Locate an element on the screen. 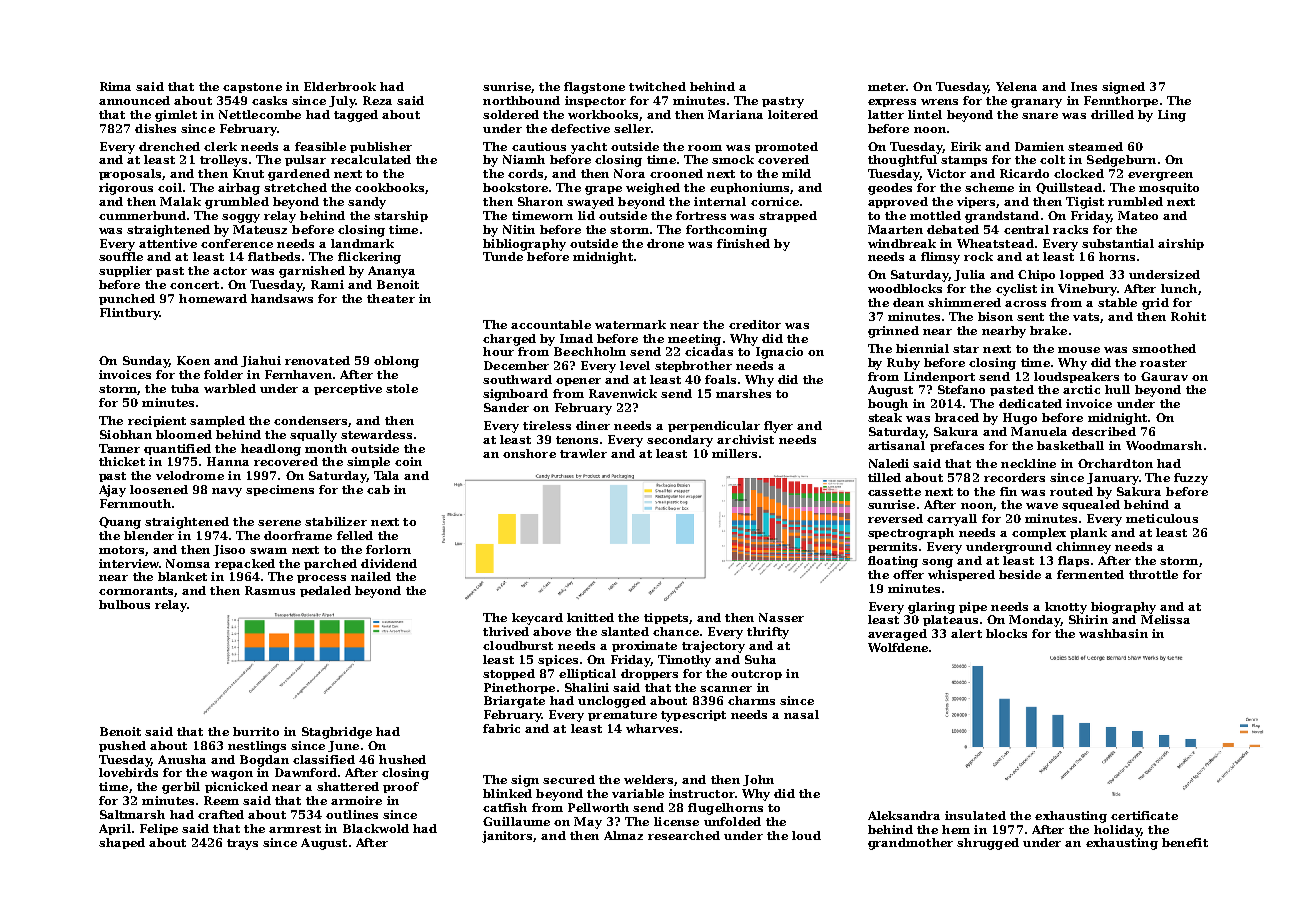 Image resolution: width=1308 pixels, height=924 pixels. tilled is located at coordinates (884, 477).
